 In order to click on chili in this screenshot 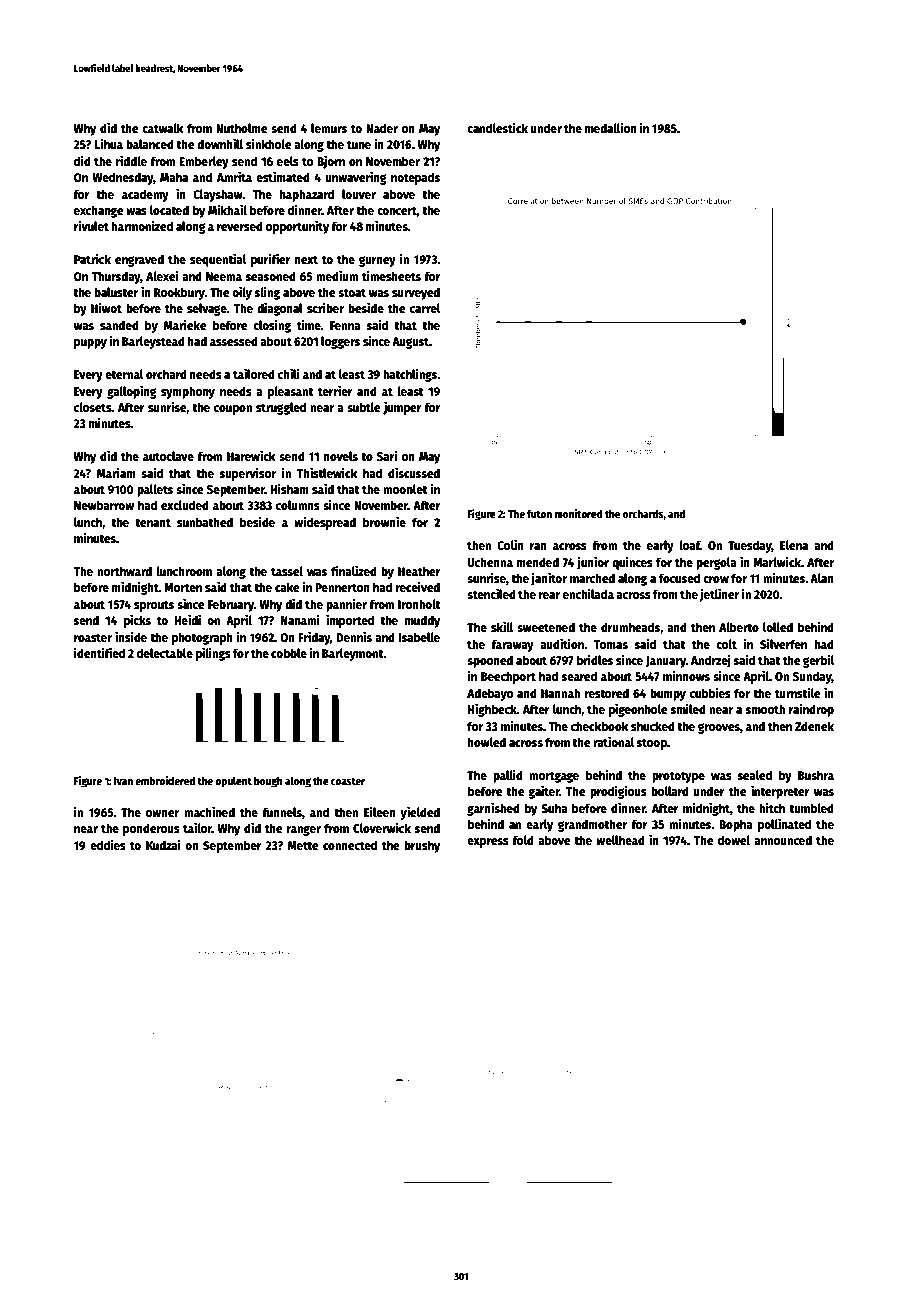, I will do `click(289, 374)`.
